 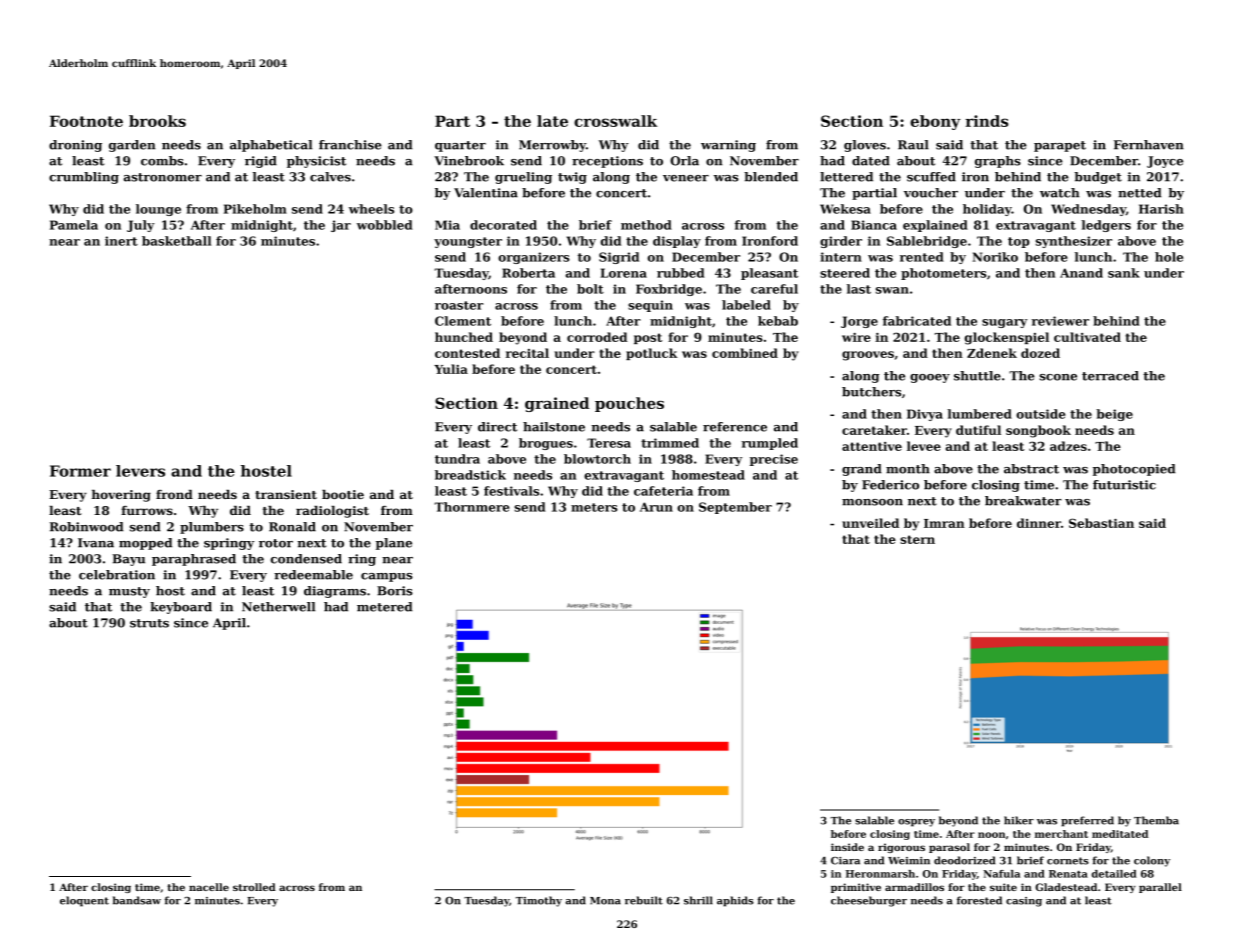 I want to click on strolled, so click(x=254, y=887).
